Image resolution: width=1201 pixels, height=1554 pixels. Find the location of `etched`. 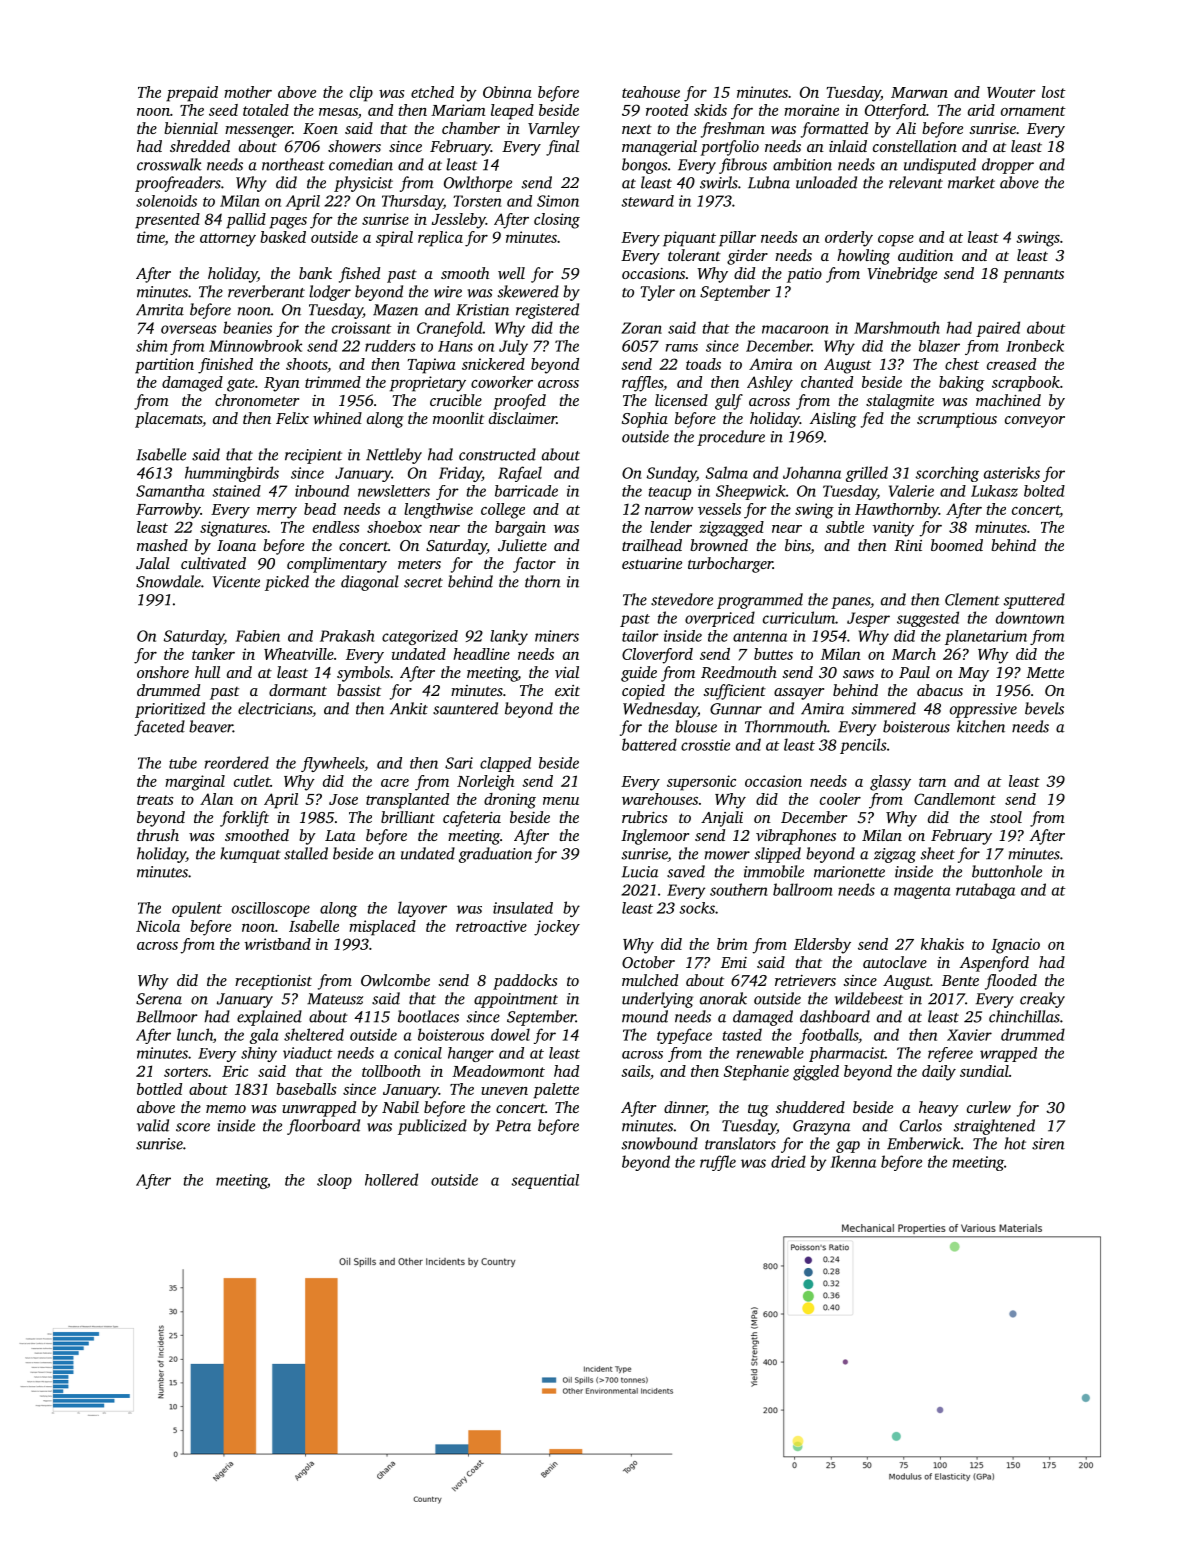

etched is located at coordinates (432, 92).
